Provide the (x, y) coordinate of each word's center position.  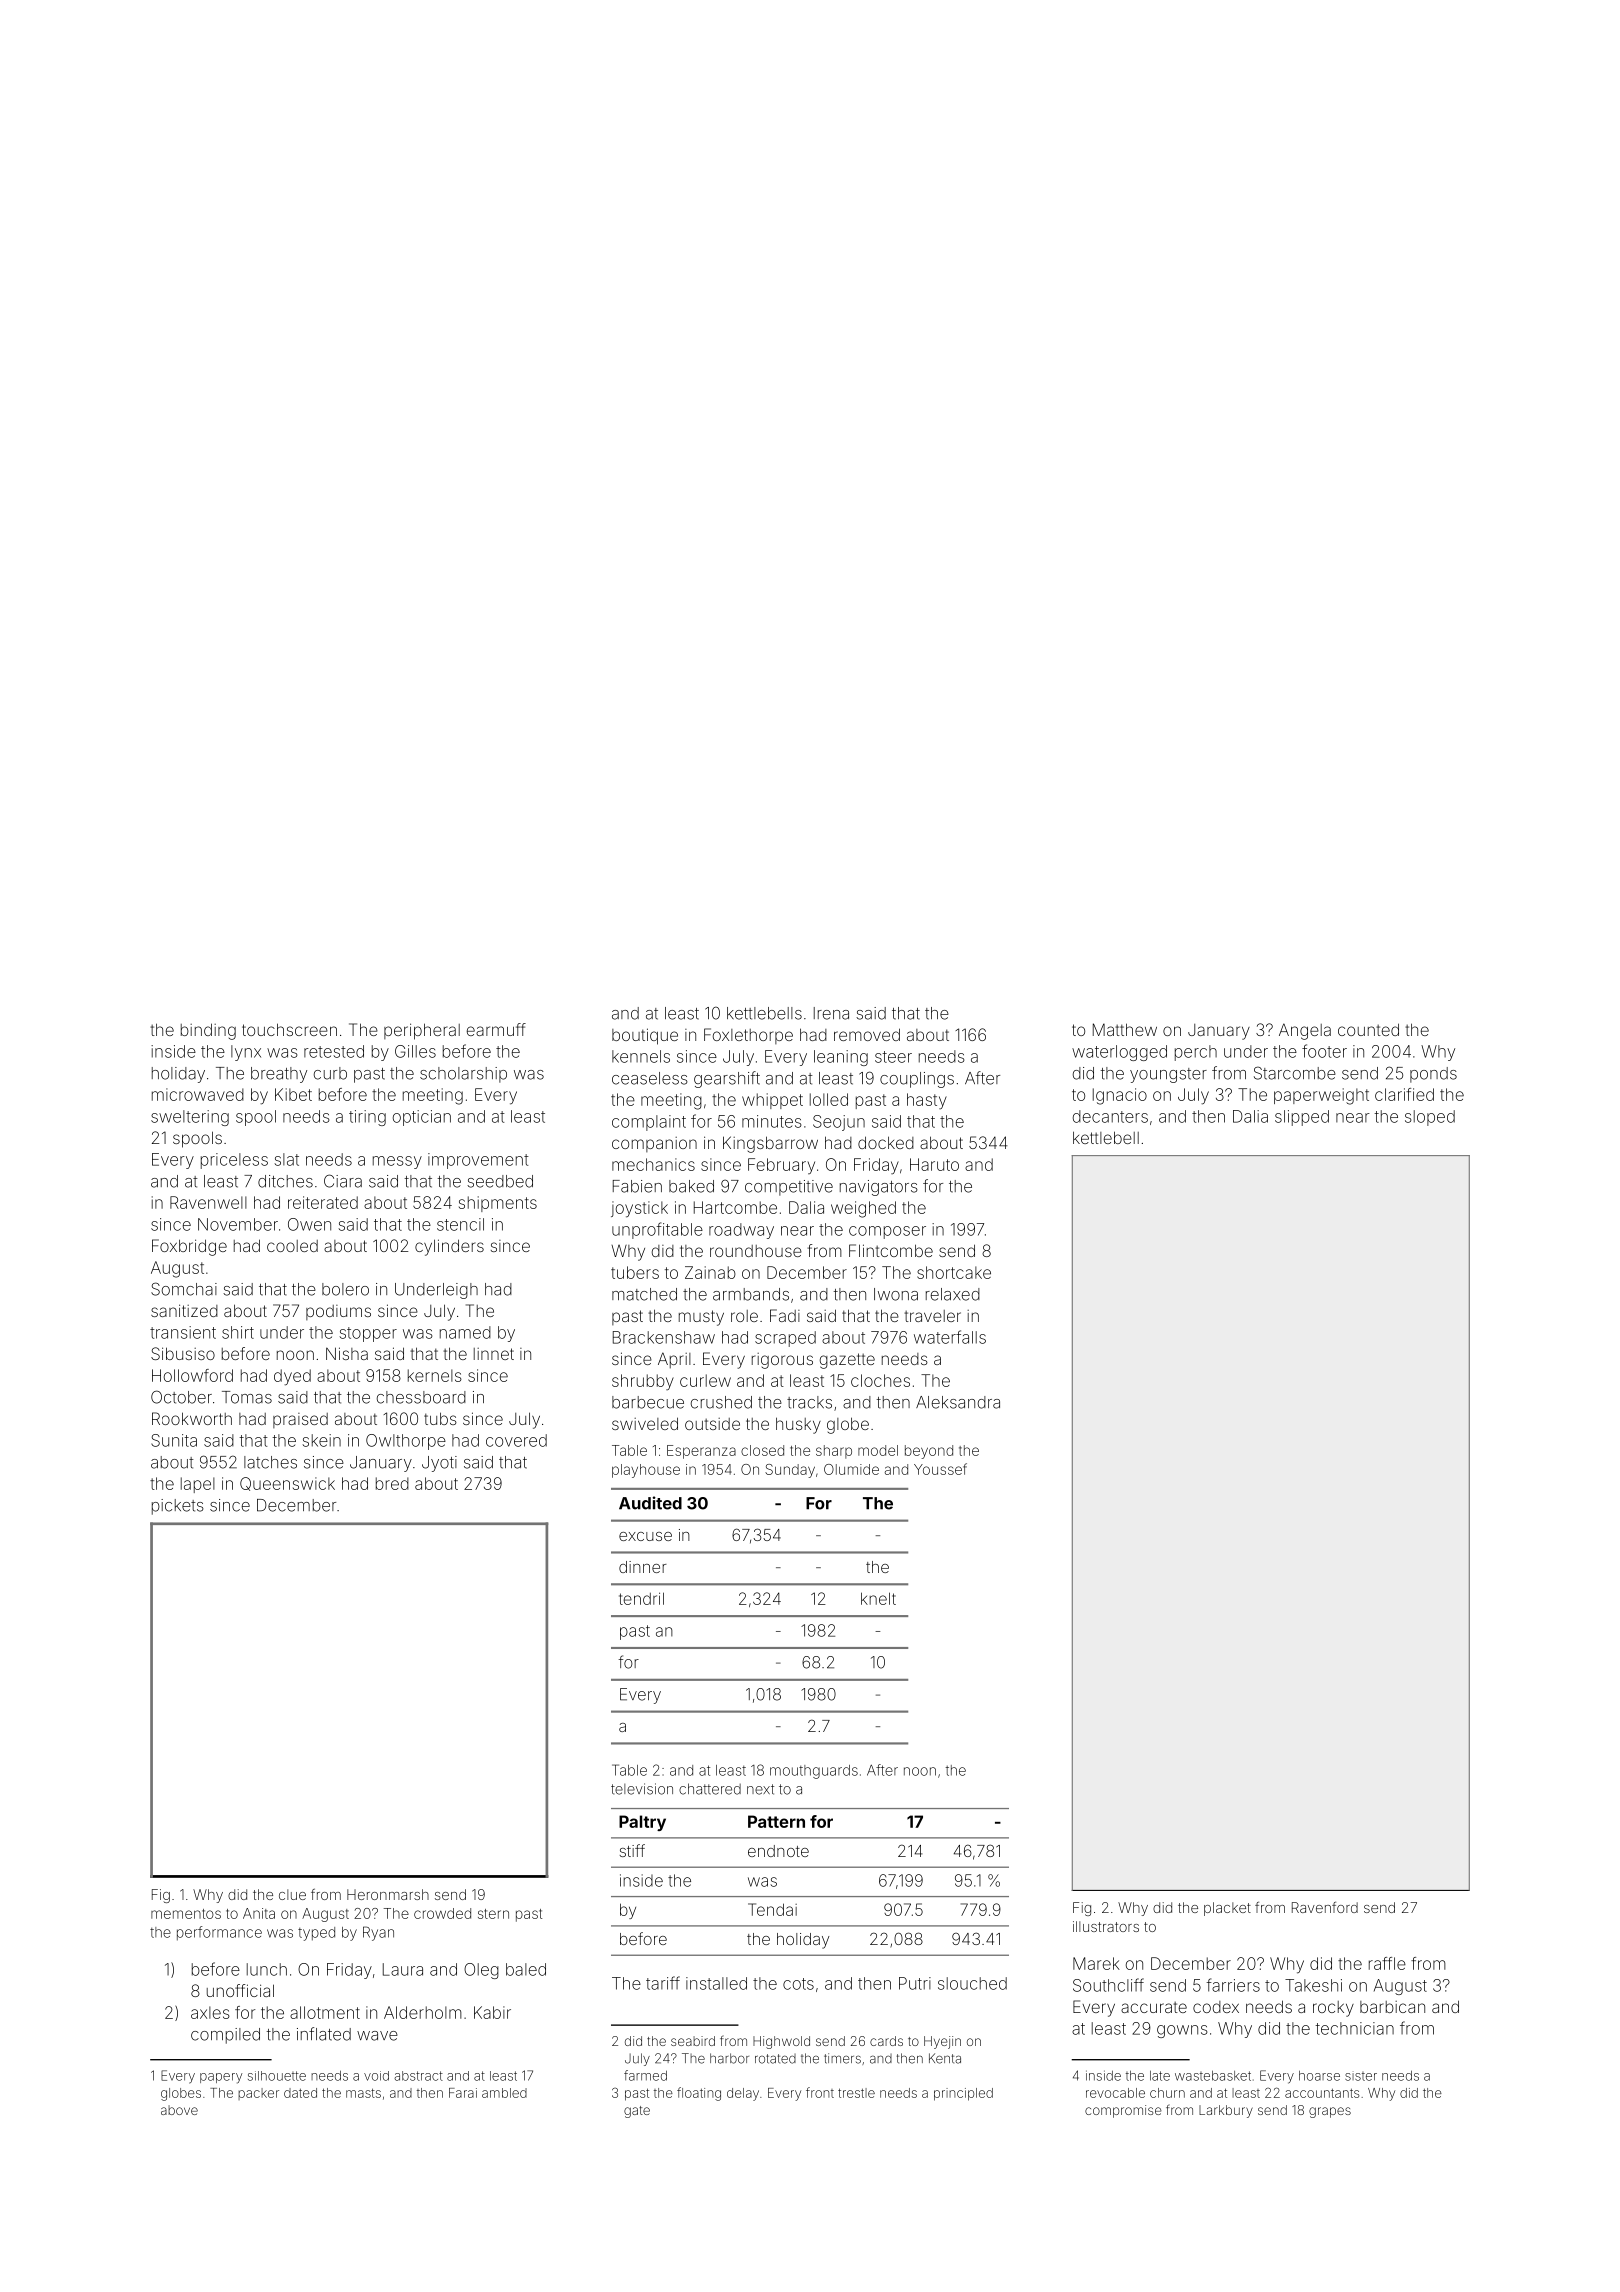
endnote (778, 1851)
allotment (325, 2012)
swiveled (645, 1423)
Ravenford (1325, 1907)
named (465, 1332)
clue (292, 1894)
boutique (645, 1036)
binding (208, 1031)
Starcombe (1295, 1073)
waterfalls (950, 1337)
